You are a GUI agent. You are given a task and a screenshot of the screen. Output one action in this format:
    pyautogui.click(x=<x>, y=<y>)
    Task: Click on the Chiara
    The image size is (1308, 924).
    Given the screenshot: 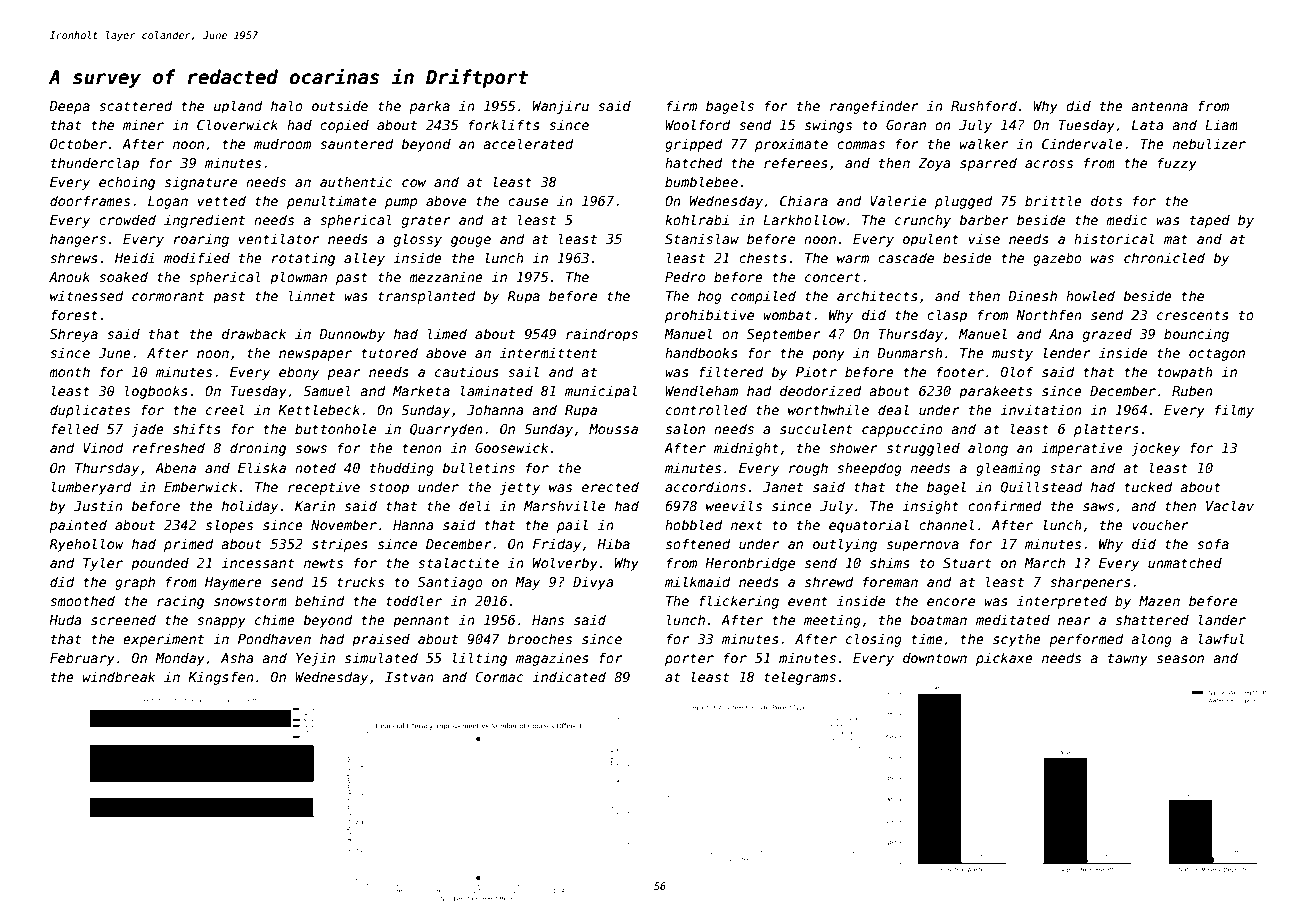 What is the action you would take?
    pyautogui.click(x=804, y=200)
